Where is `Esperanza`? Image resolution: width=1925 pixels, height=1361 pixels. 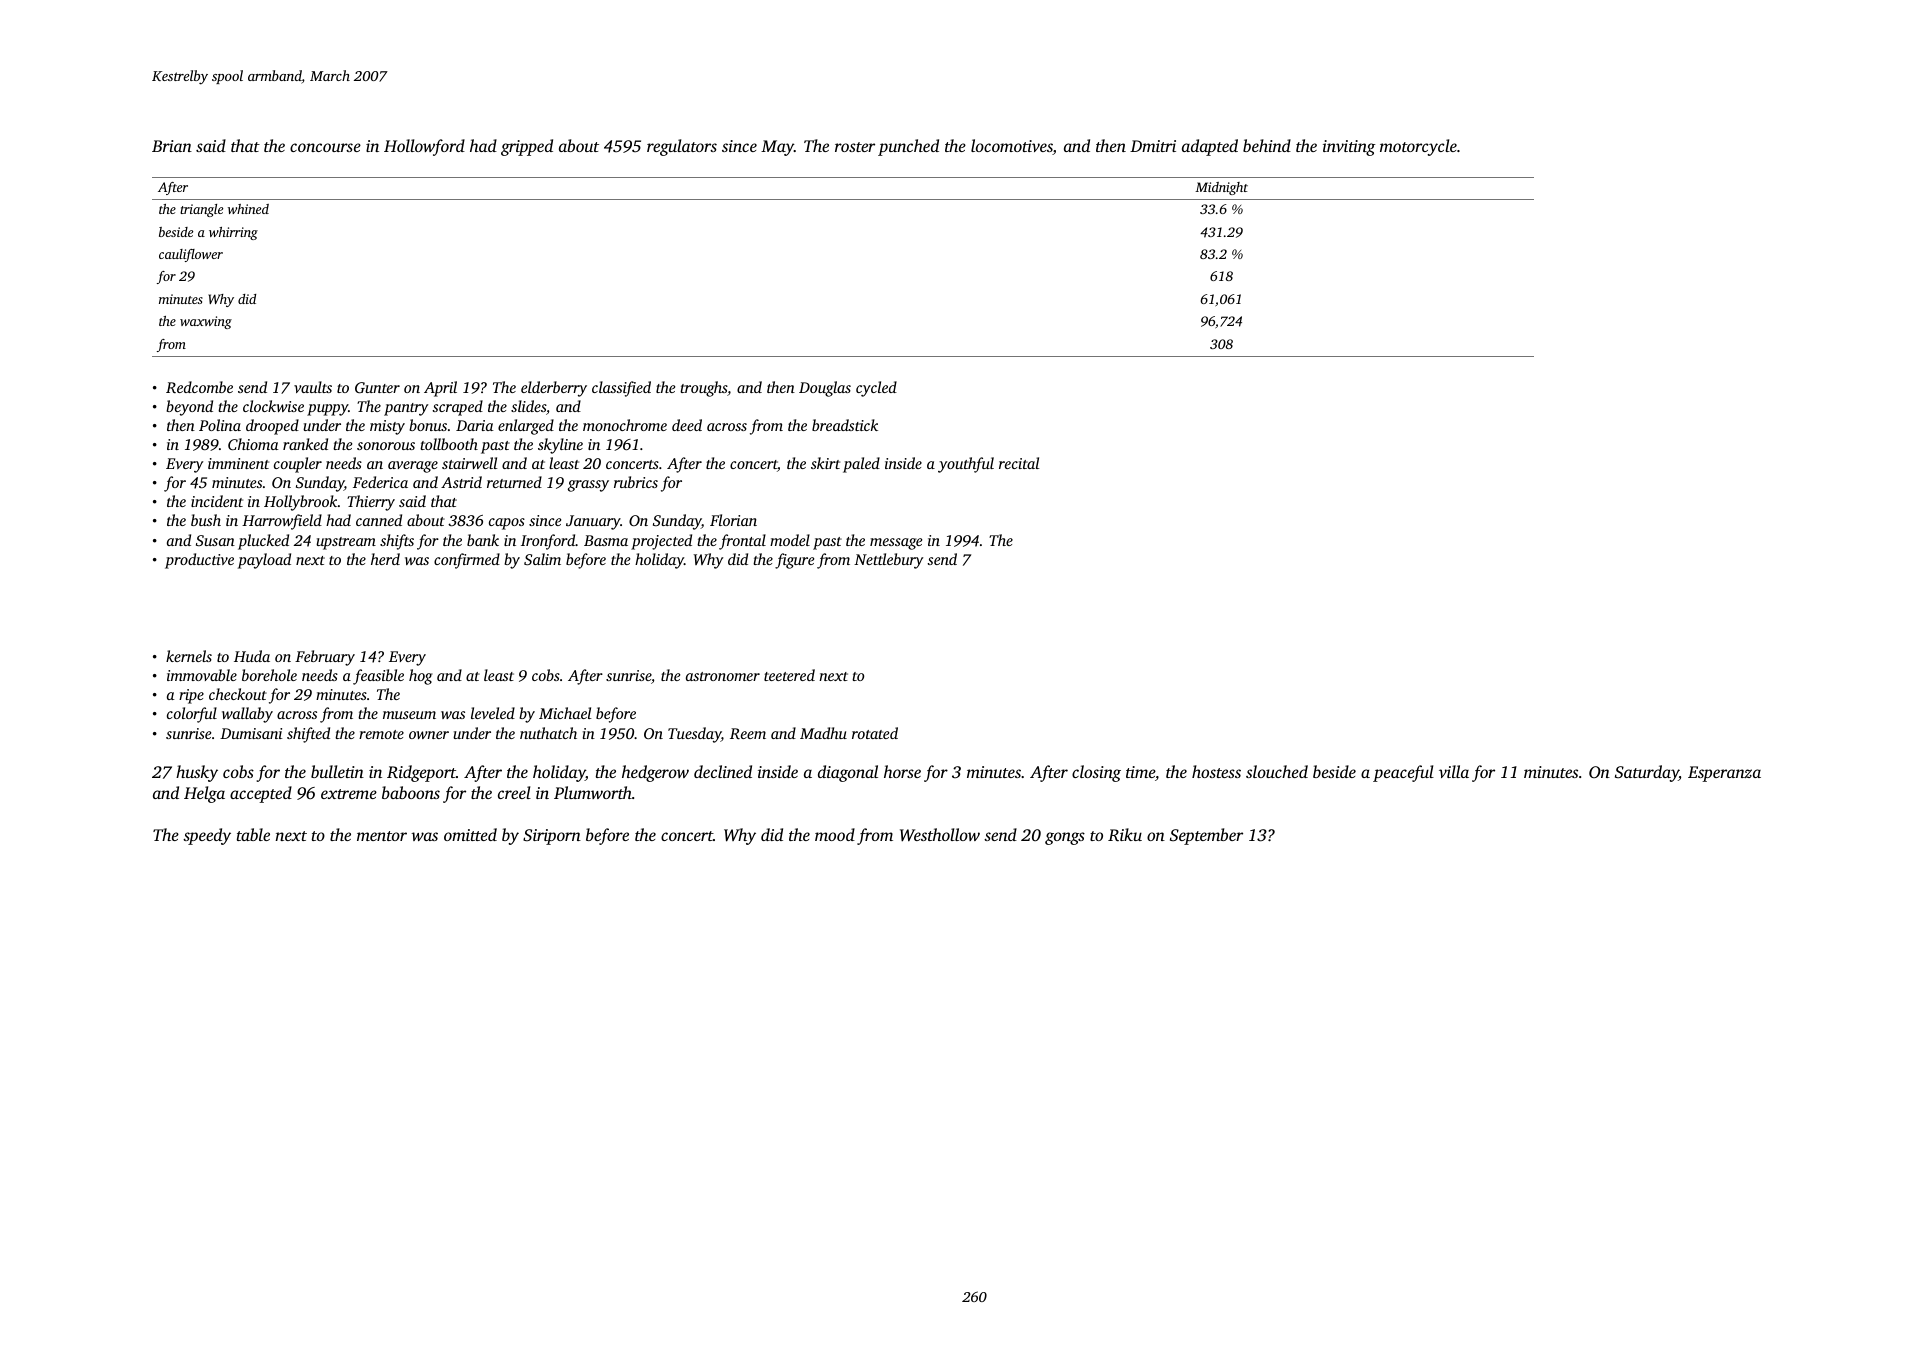
Esperanza is located at coordinates (1724, 774).
